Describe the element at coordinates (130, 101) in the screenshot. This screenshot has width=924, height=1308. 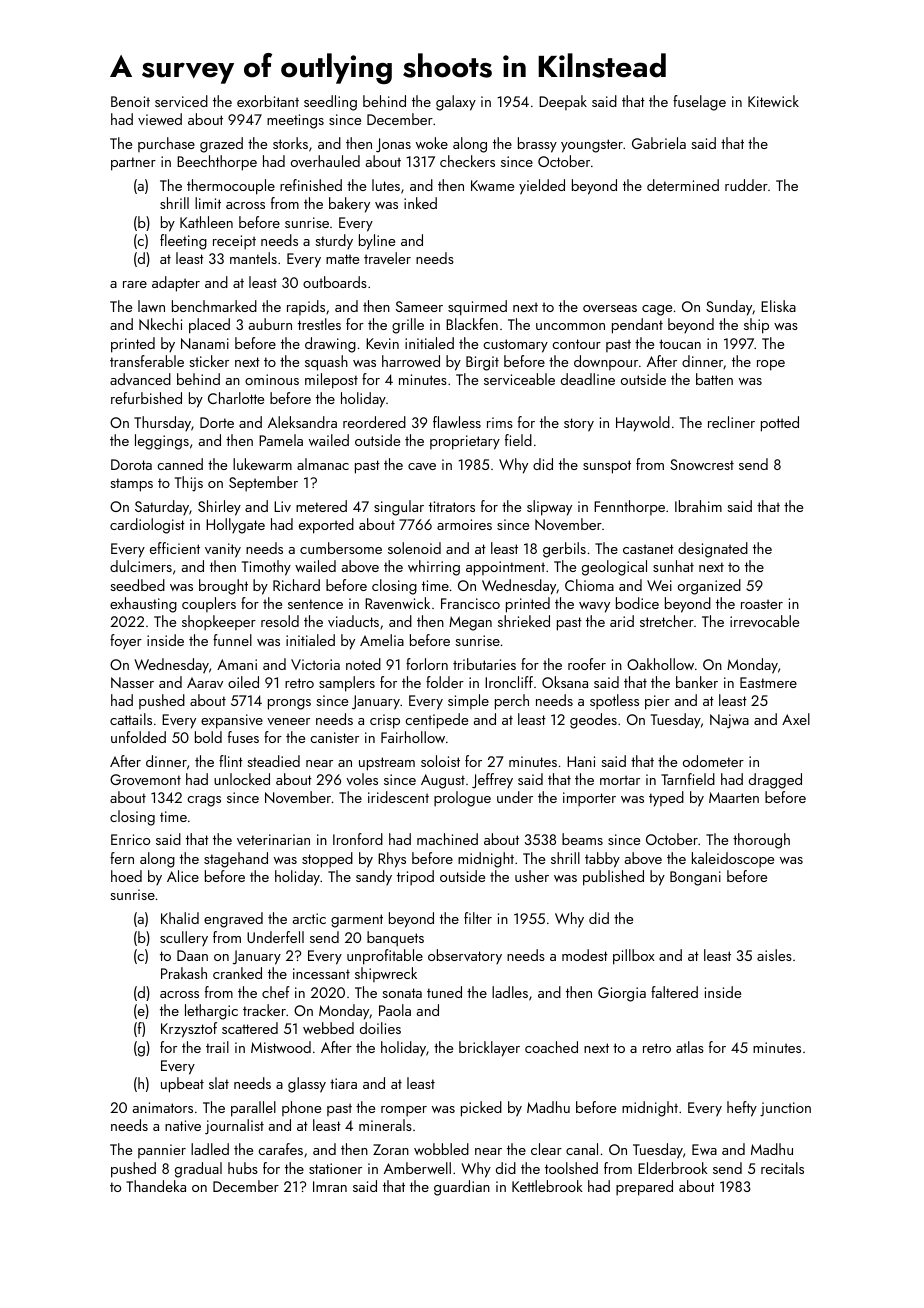
I see `Benoit` at that location.
